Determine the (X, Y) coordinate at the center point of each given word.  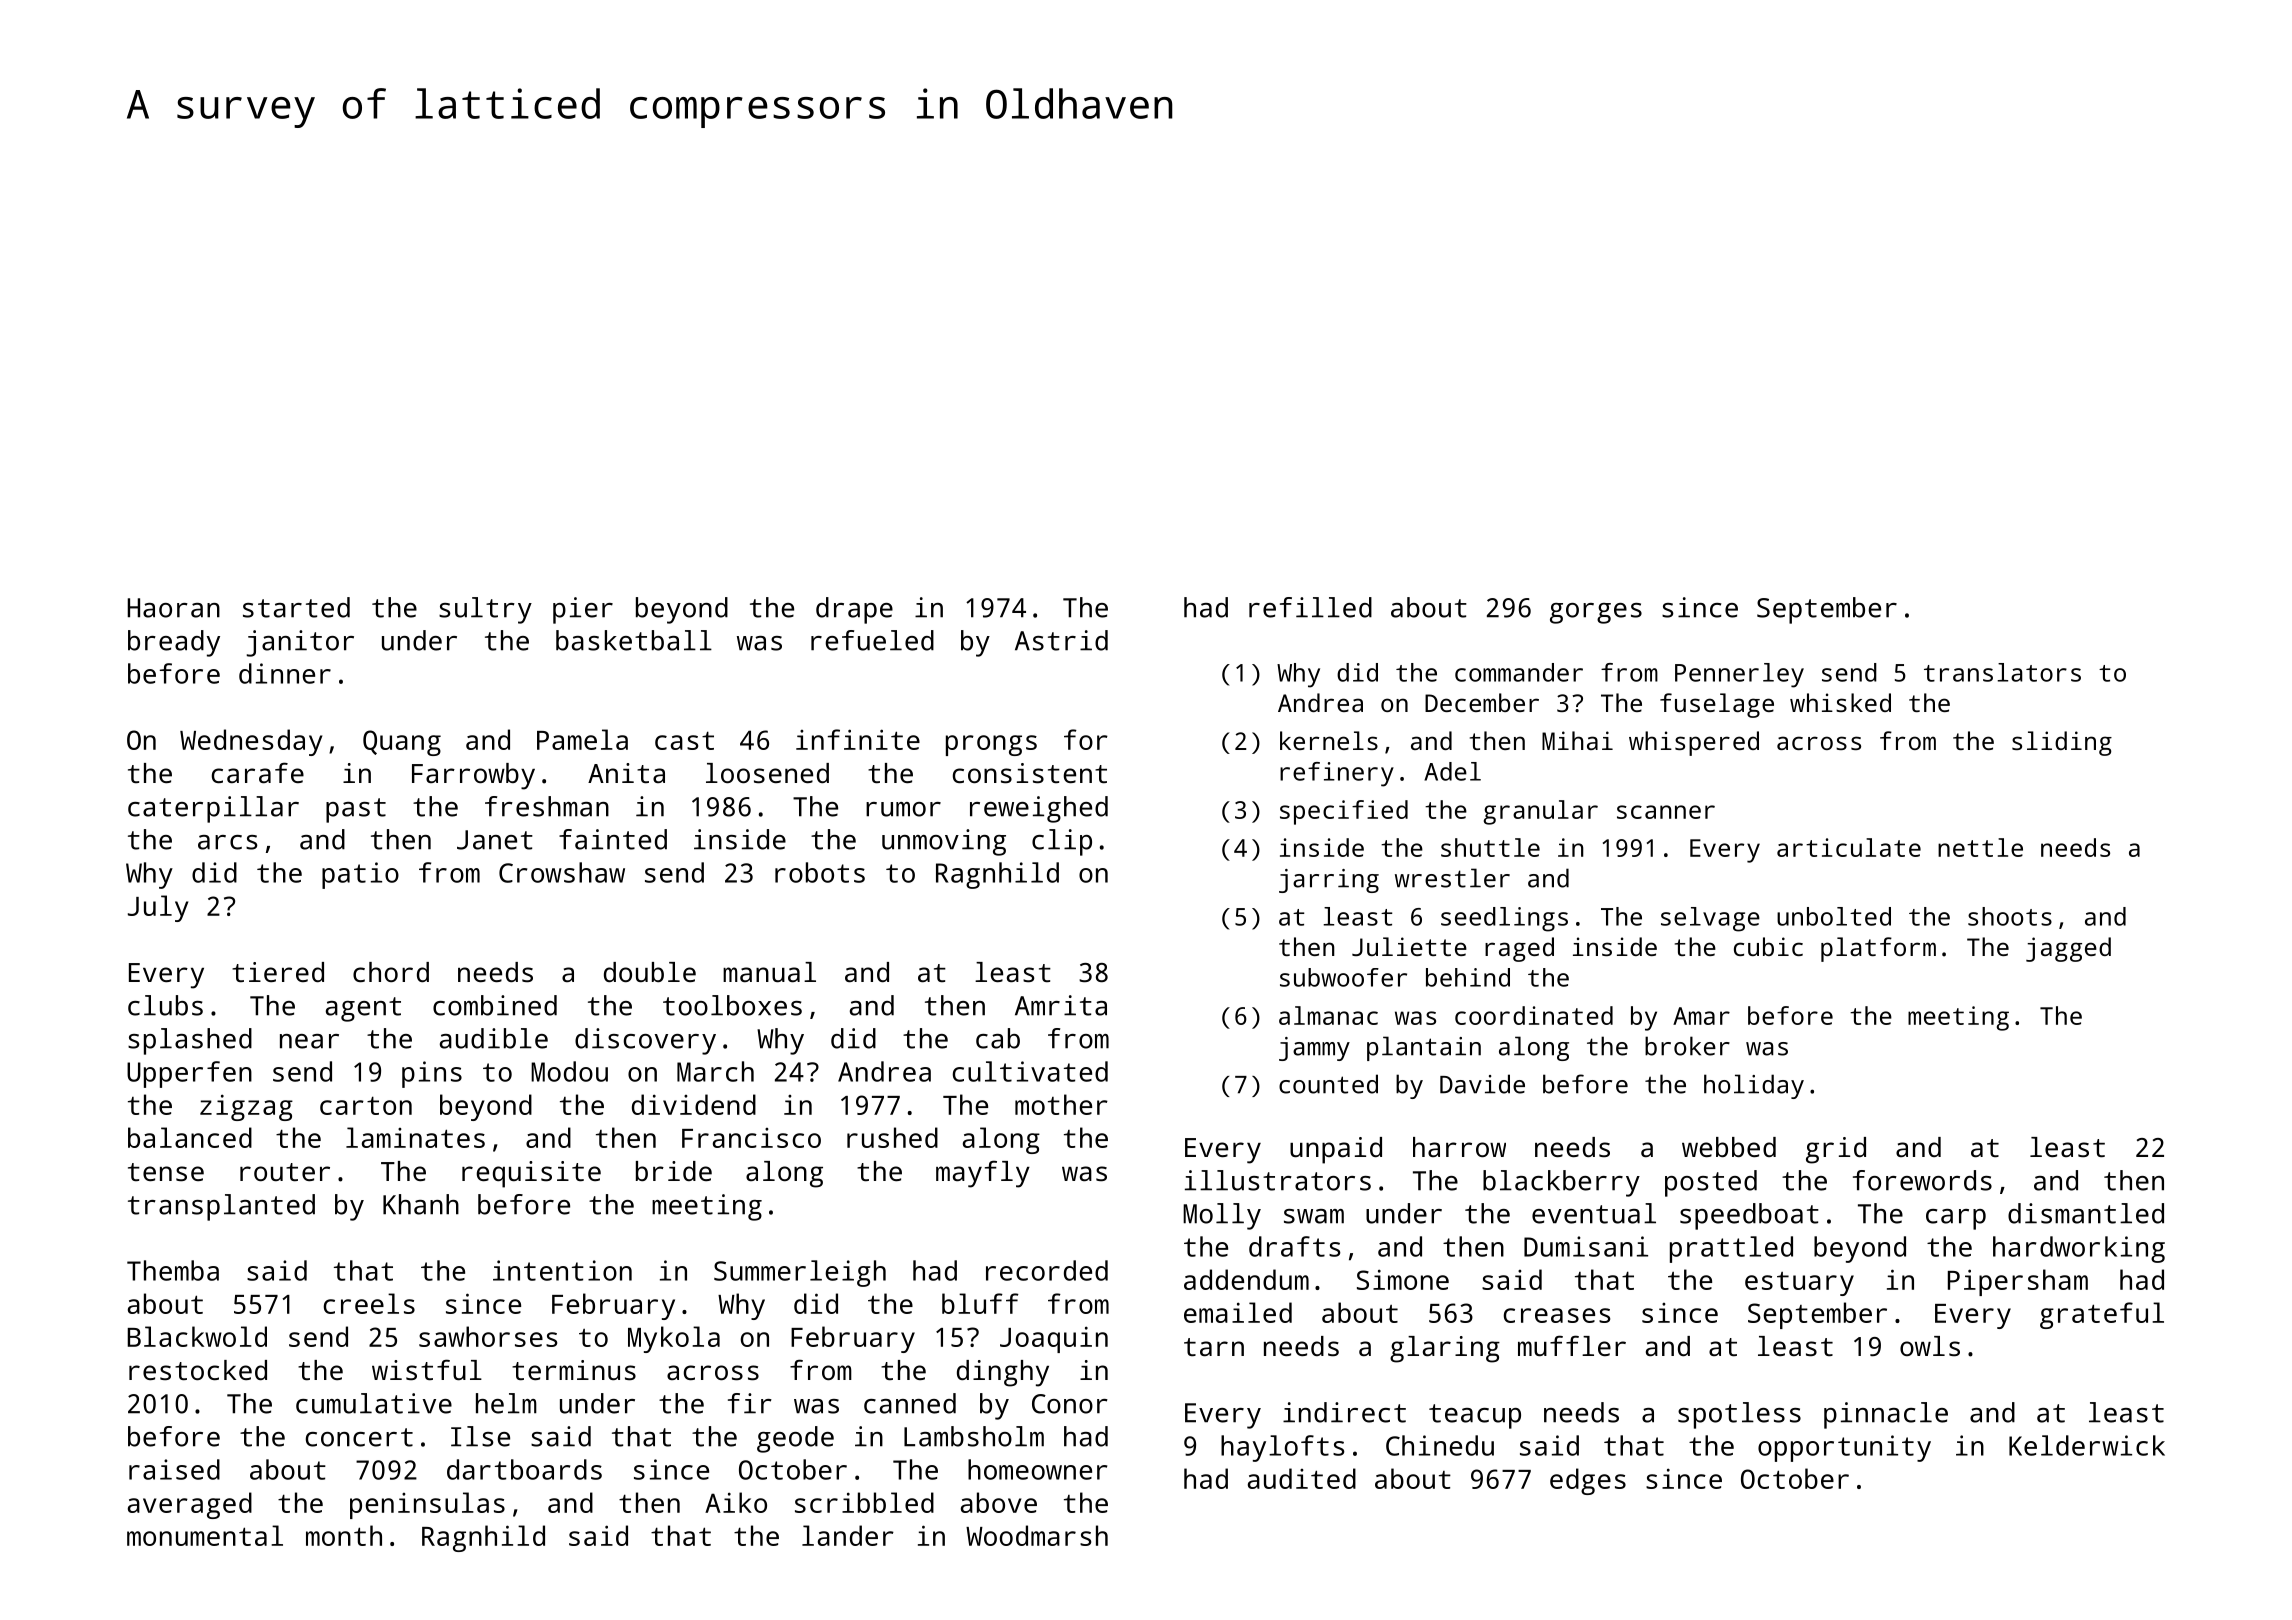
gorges (1596, 613)
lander (848, 1535)
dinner (285, 673)
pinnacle (1886, 1415)
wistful (427, 1370)
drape (854, 610)
